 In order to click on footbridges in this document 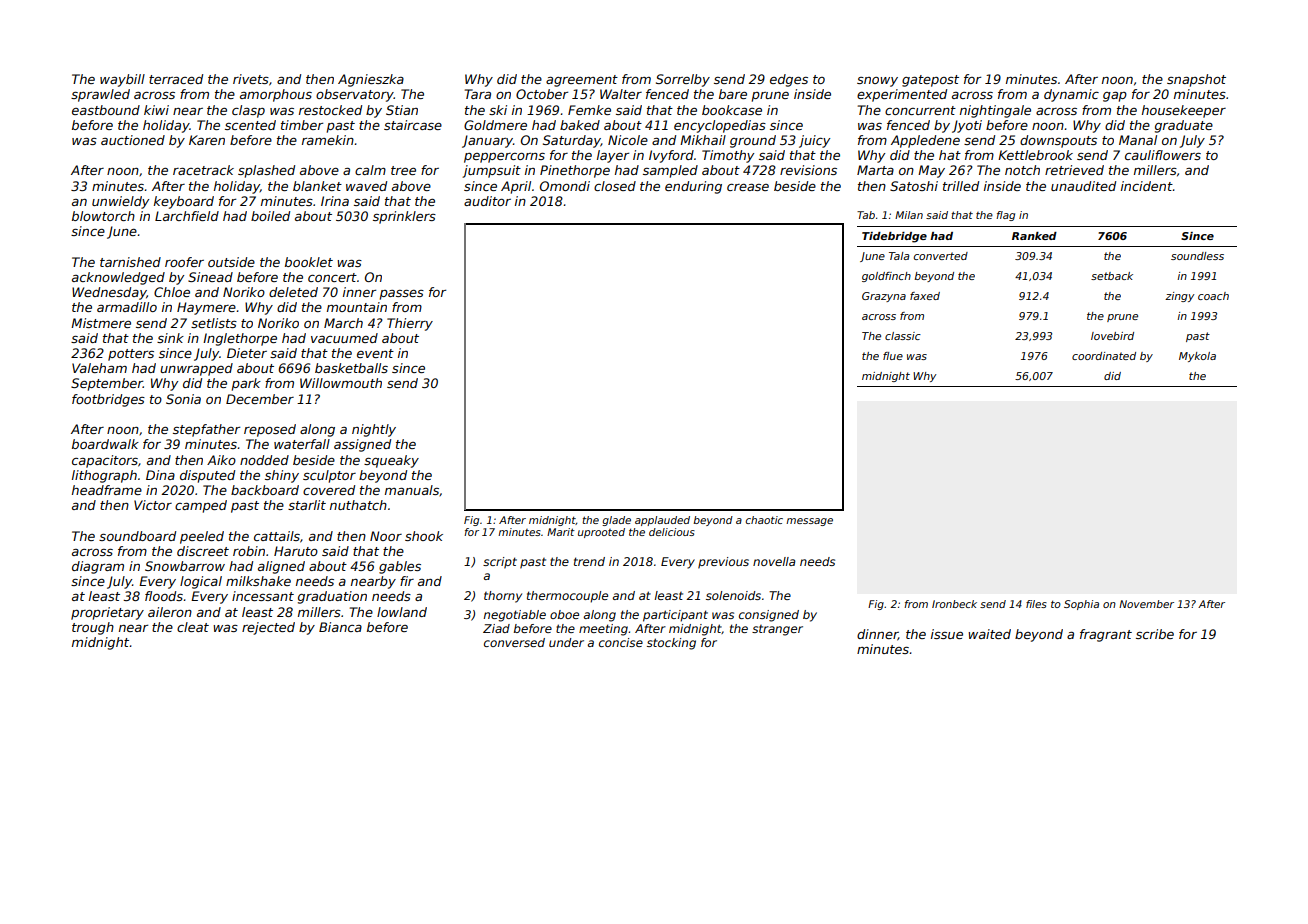, I will do `click(108, 400)`.
